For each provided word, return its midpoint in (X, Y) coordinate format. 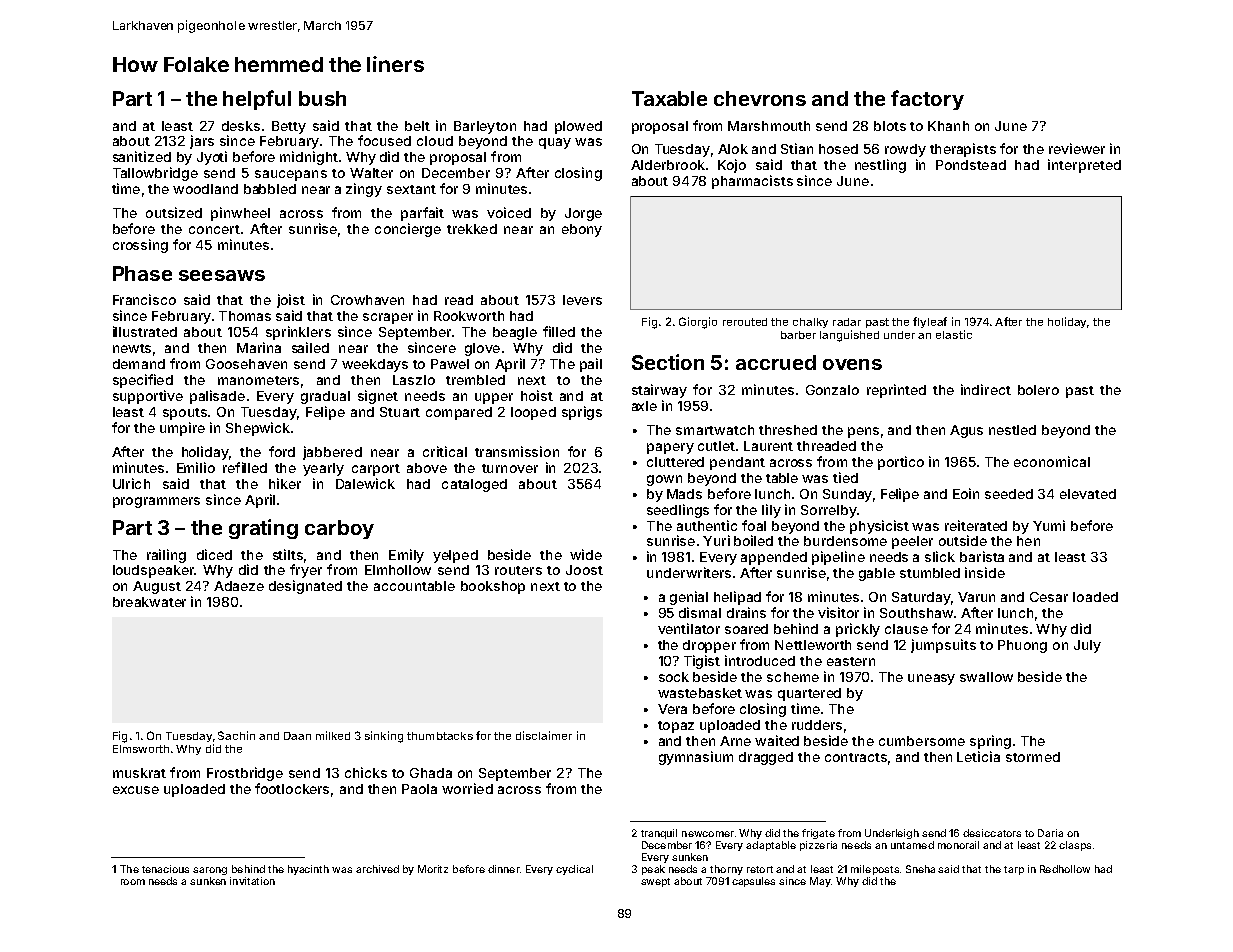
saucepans (291, 175)
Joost (584, 570)
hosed (838, 149)
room (133, 882)
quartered (809, 694)
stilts (288, 554)
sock (674, 677)
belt (417, 126)
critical (445, 451)
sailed (310, 347)
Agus (966, 431)
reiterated (976, 525)
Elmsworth (141, 749)
